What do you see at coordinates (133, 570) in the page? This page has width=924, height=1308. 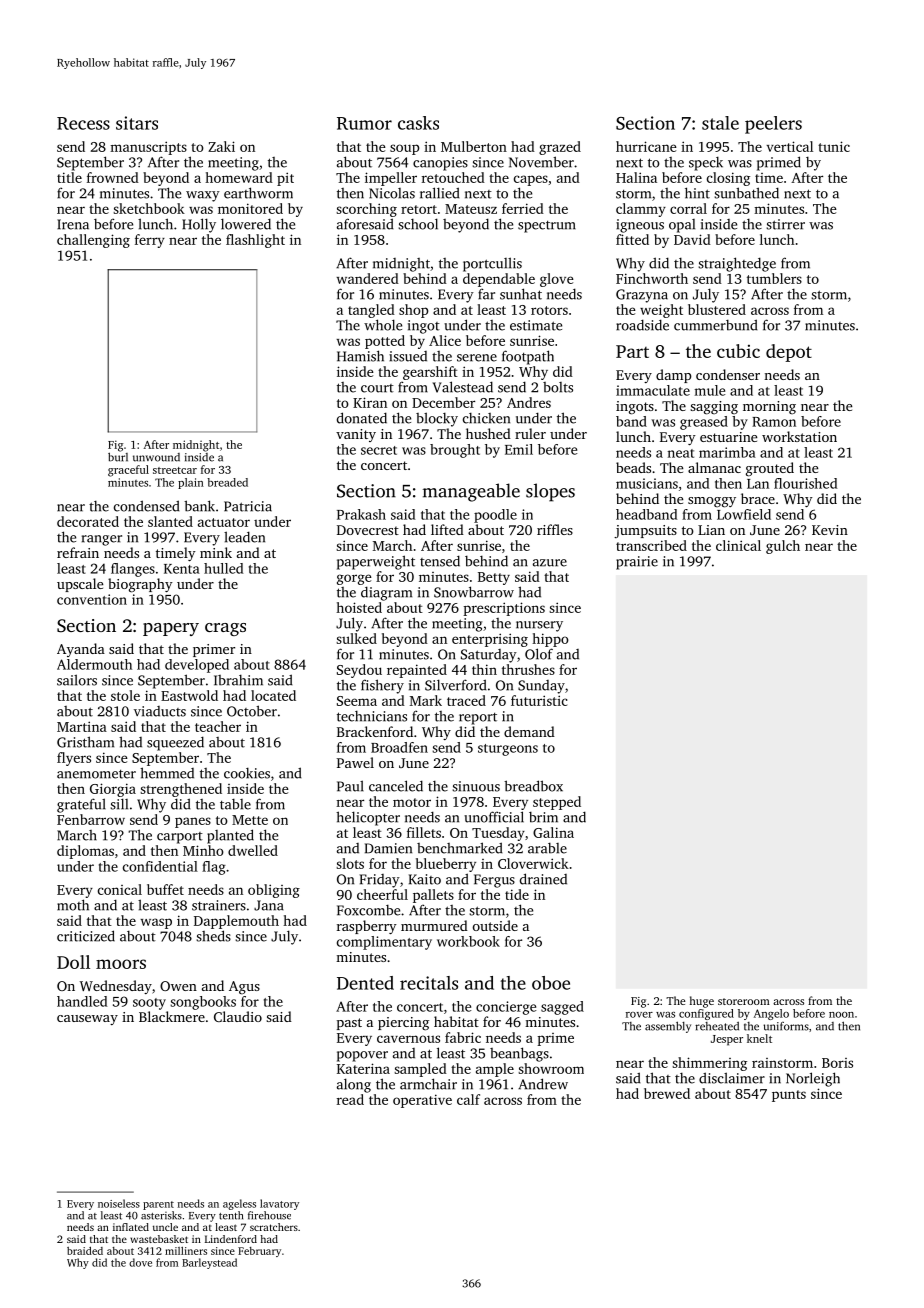 I see `flanges` at bounding box center [133, 570].
